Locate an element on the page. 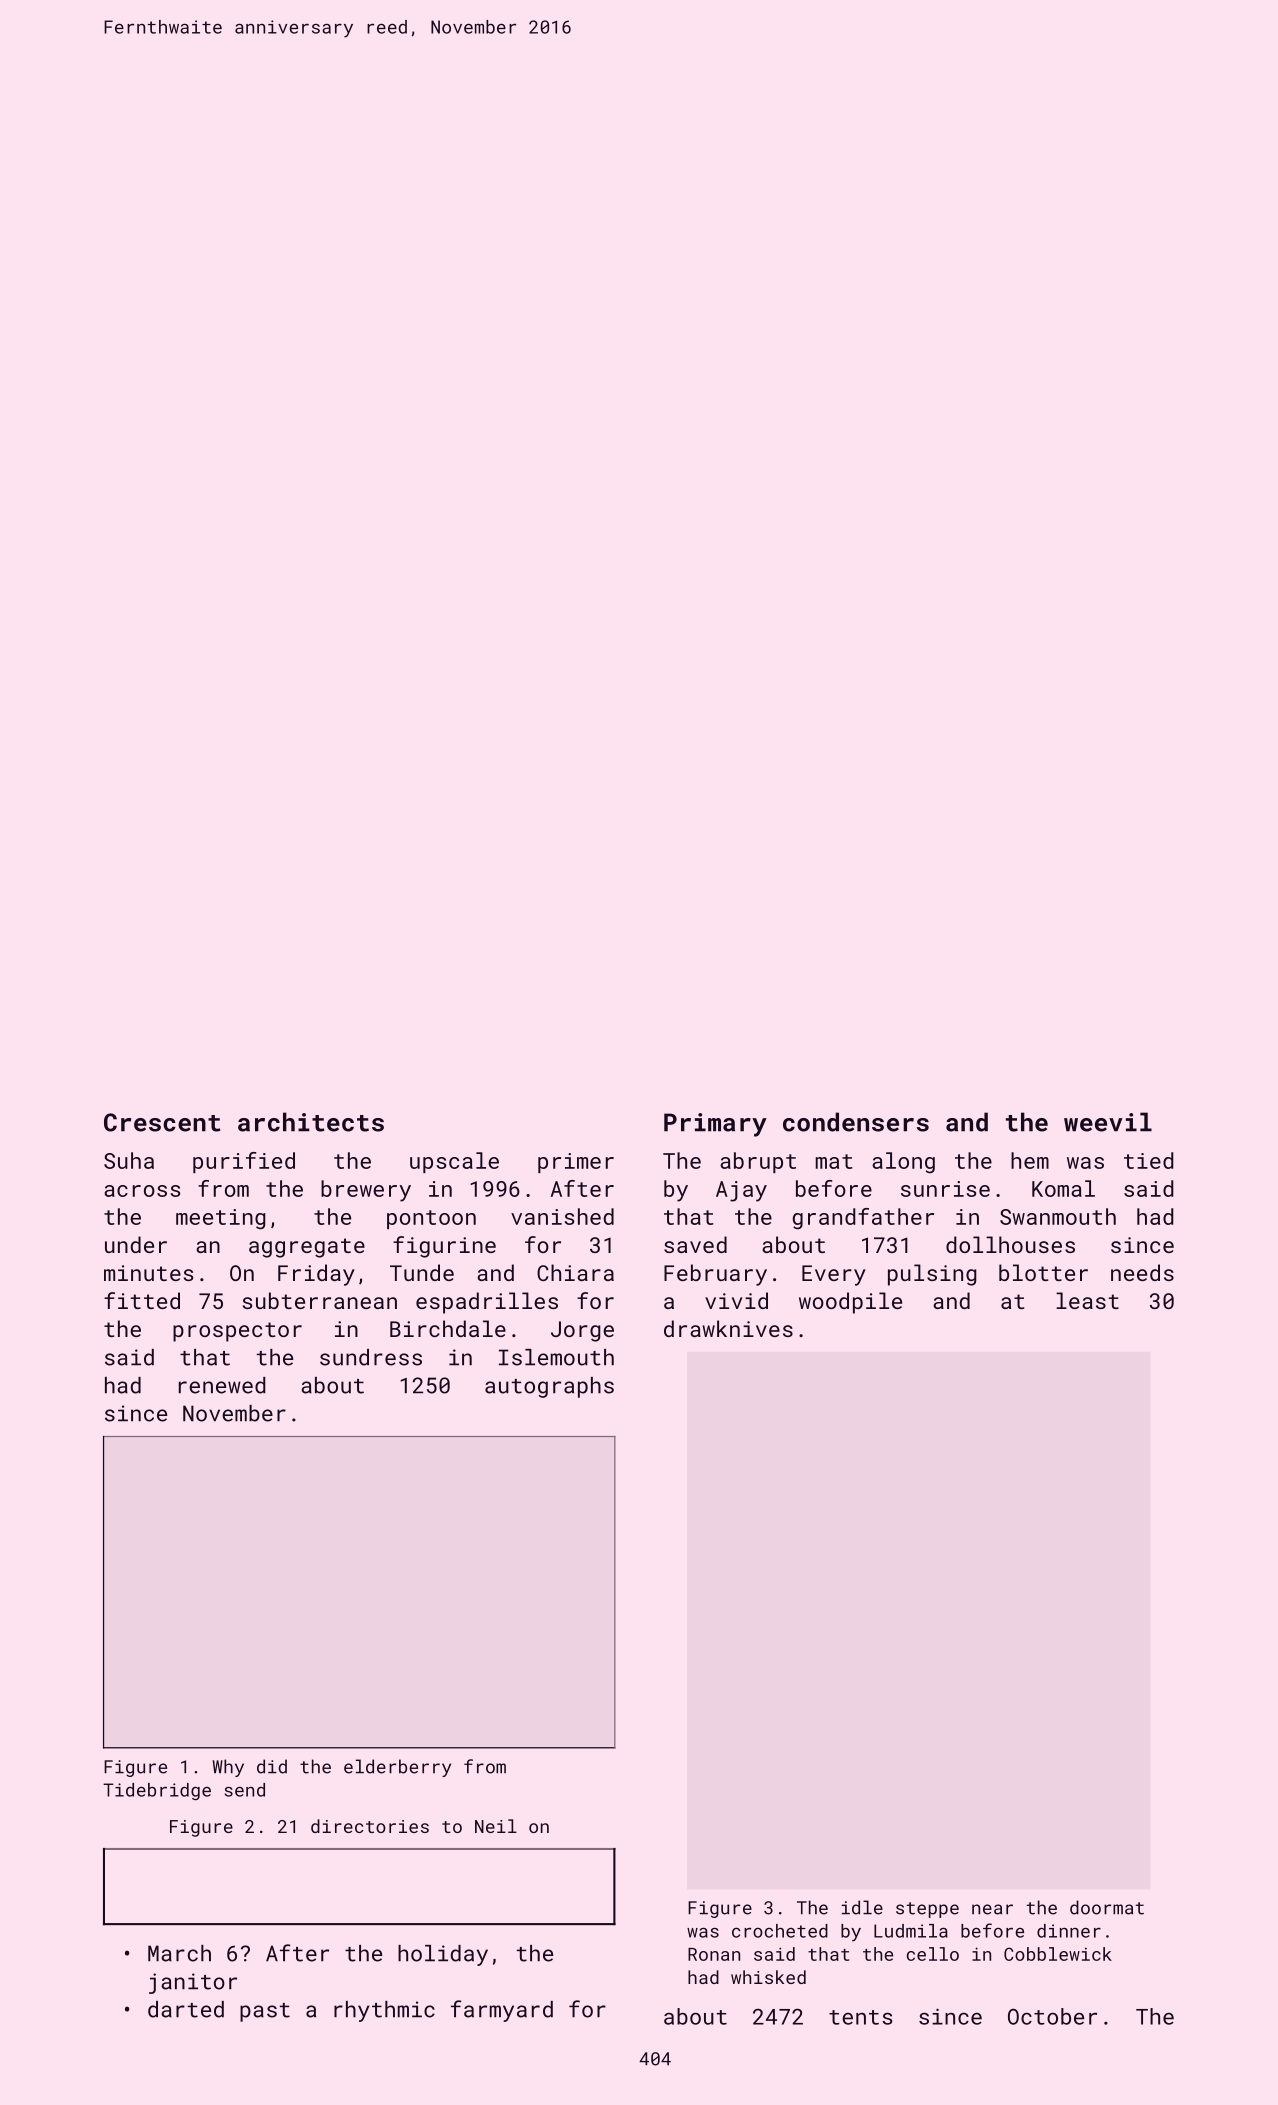 The width and height of the document is (1278, 2105). least is located at coordinates (1087, 1300).
